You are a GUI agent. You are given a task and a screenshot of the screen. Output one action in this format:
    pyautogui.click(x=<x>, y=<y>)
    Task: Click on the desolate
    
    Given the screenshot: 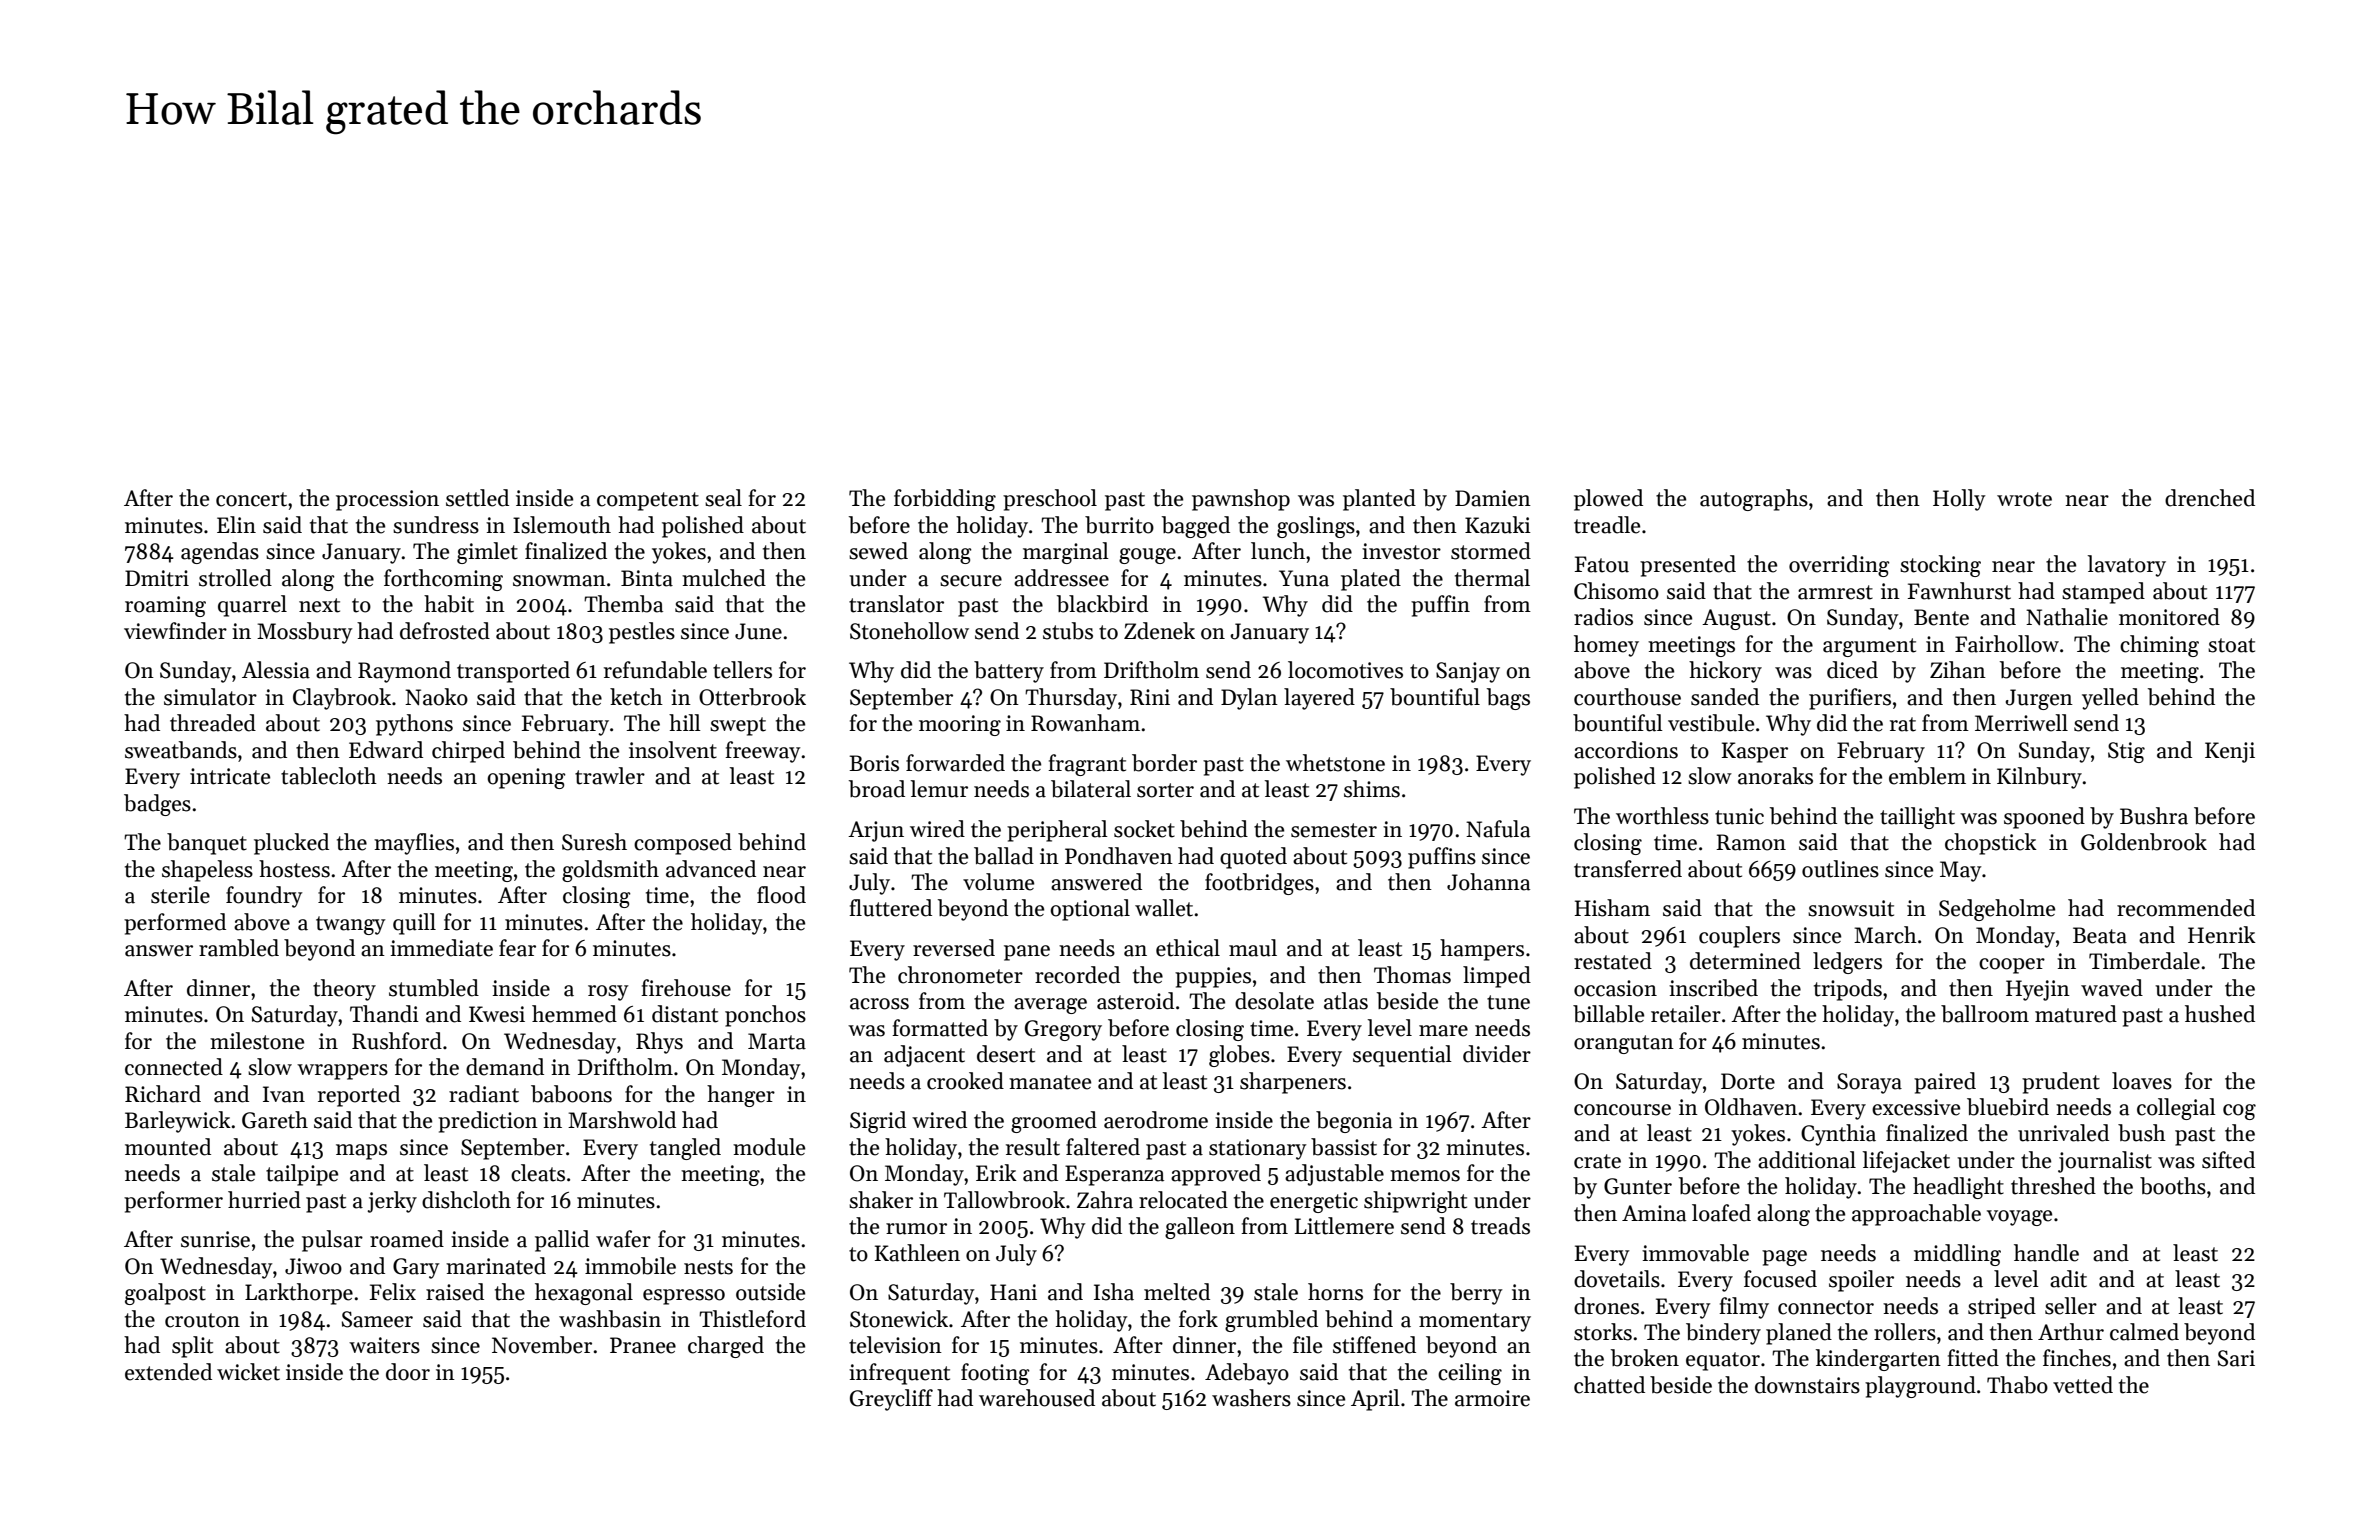 What is the action you would take?
    pyautogui.click(x=1274, y=1001)
